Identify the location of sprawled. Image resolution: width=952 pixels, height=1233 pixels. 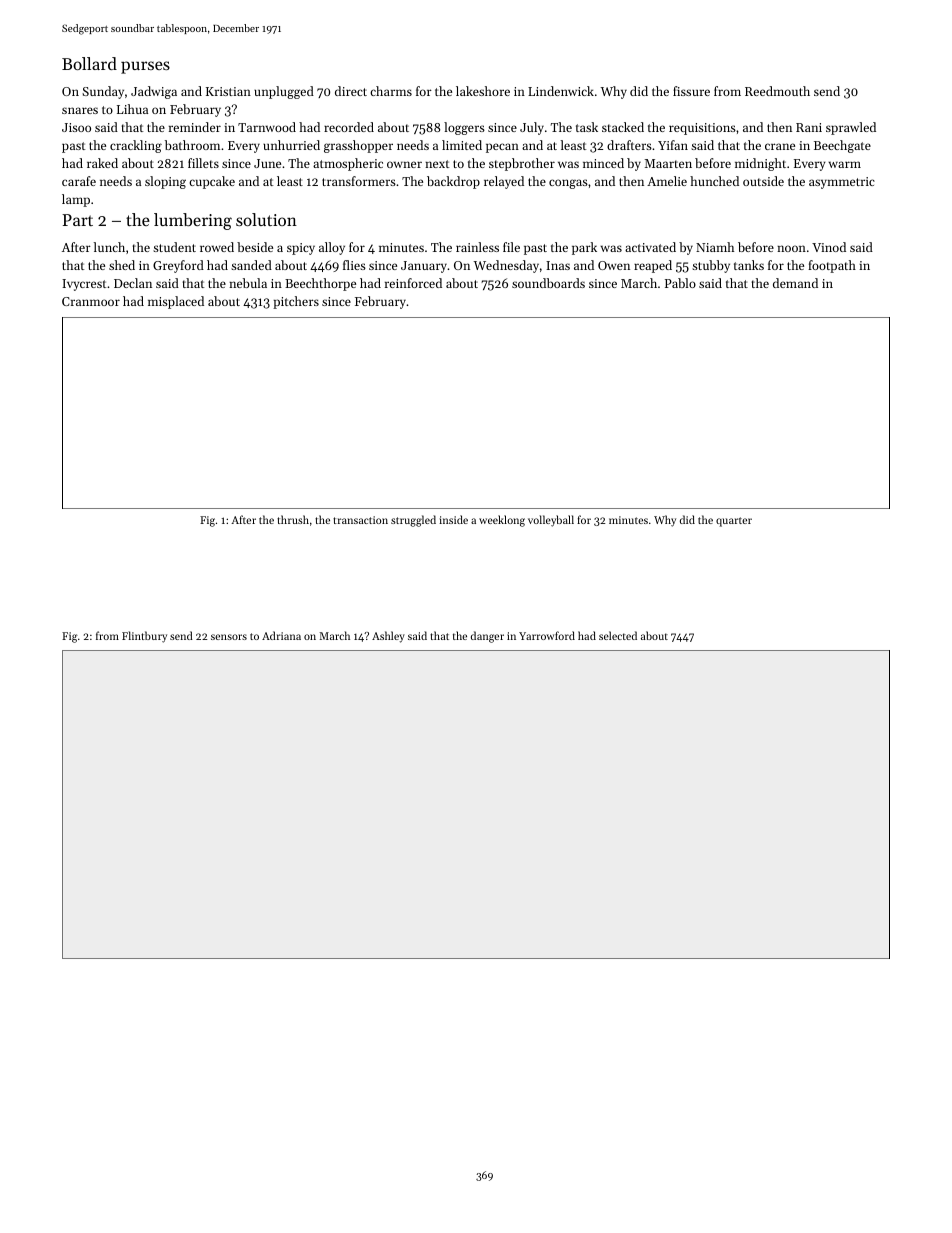
(851, 128).
